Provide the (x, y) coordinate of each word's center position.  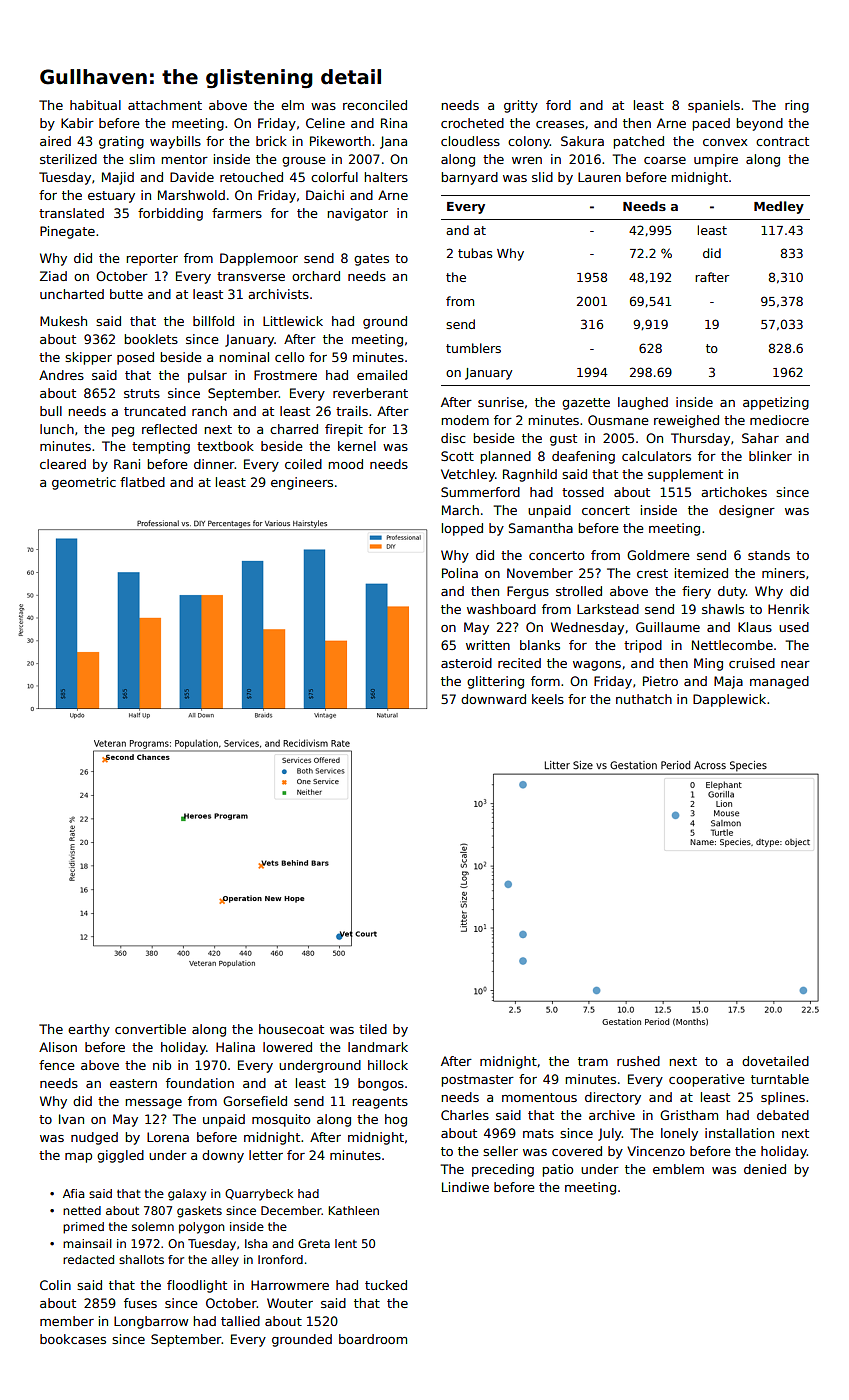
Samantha (541, 528)
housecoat (291, 1029)
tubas (475, 253)
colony (529, 142)
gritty (521, 106)
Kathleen (353, 1210)
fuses (140, 1303)
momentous (539, 1097)
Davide (192, 177)
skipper (88, 358)
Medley (779, 207)
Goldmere (658, 555)
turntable (780, 1079)
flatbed (142, 482)
